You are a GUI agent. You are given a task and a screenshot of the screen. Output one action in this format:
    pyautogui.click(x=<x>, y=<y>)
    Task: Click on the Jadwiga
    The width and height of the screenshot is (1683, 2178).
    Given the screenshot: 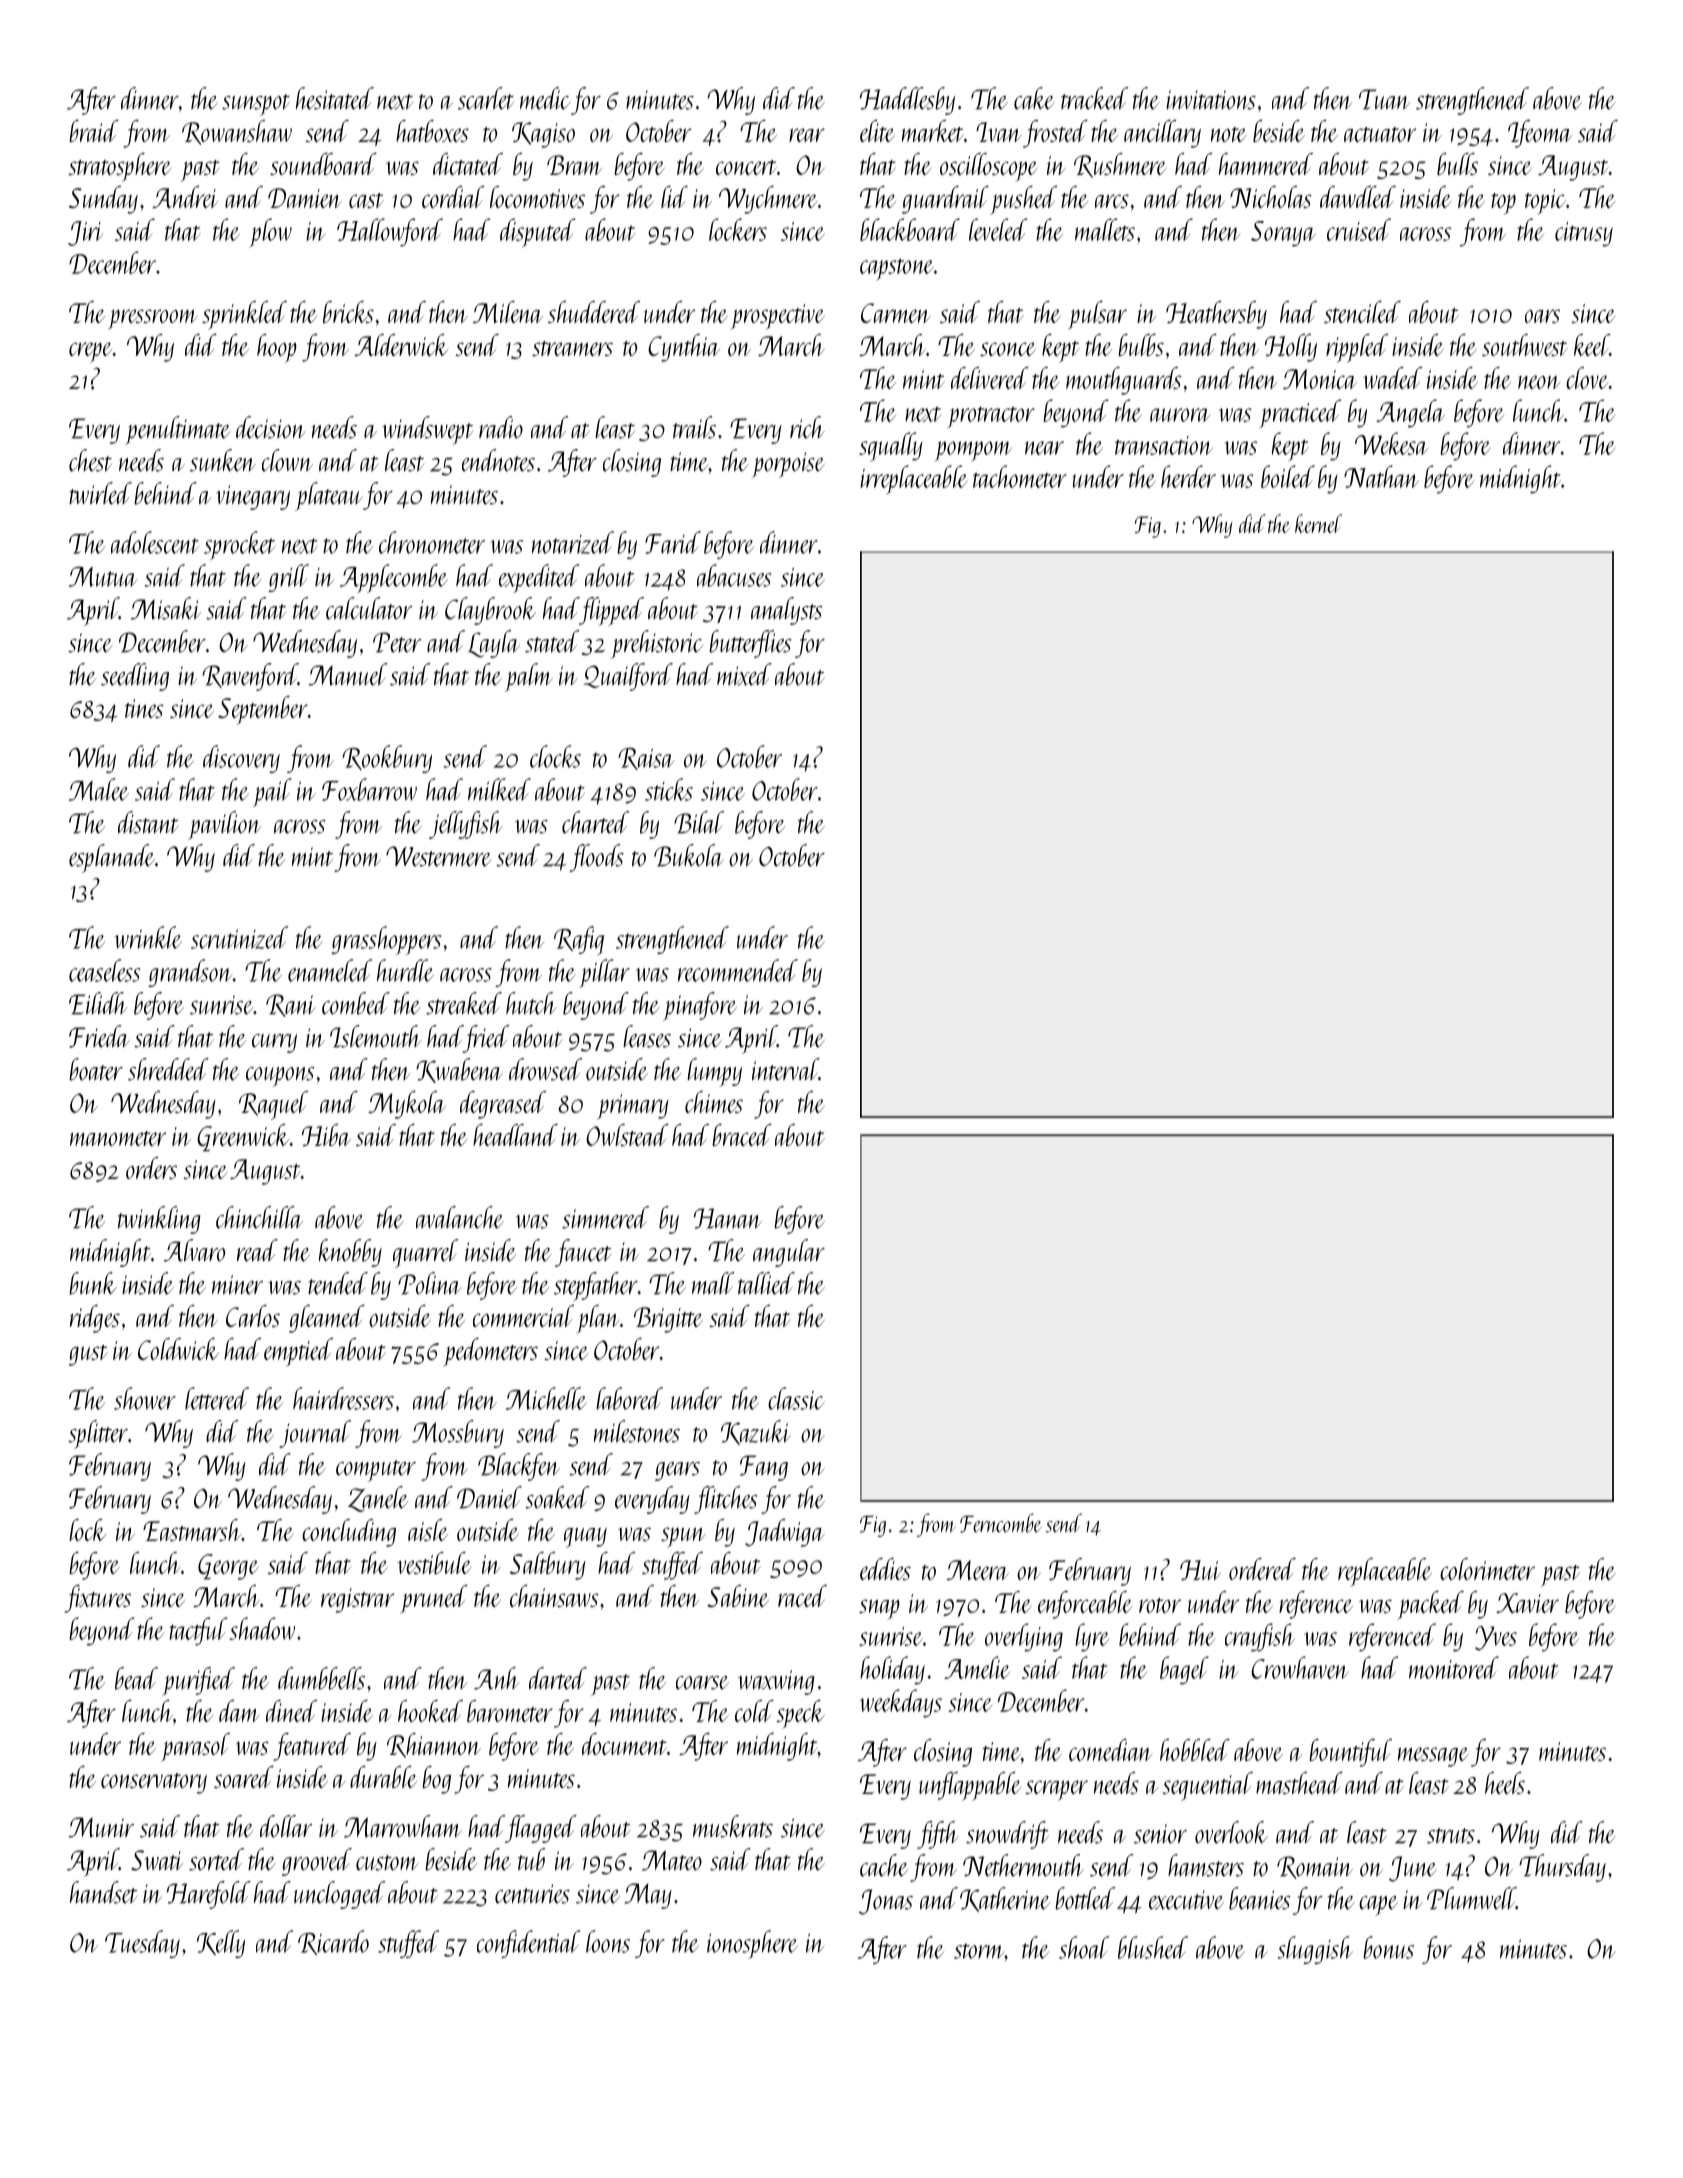 What is the action you would take?
    pyautogui.click(x=785, y=1533)
